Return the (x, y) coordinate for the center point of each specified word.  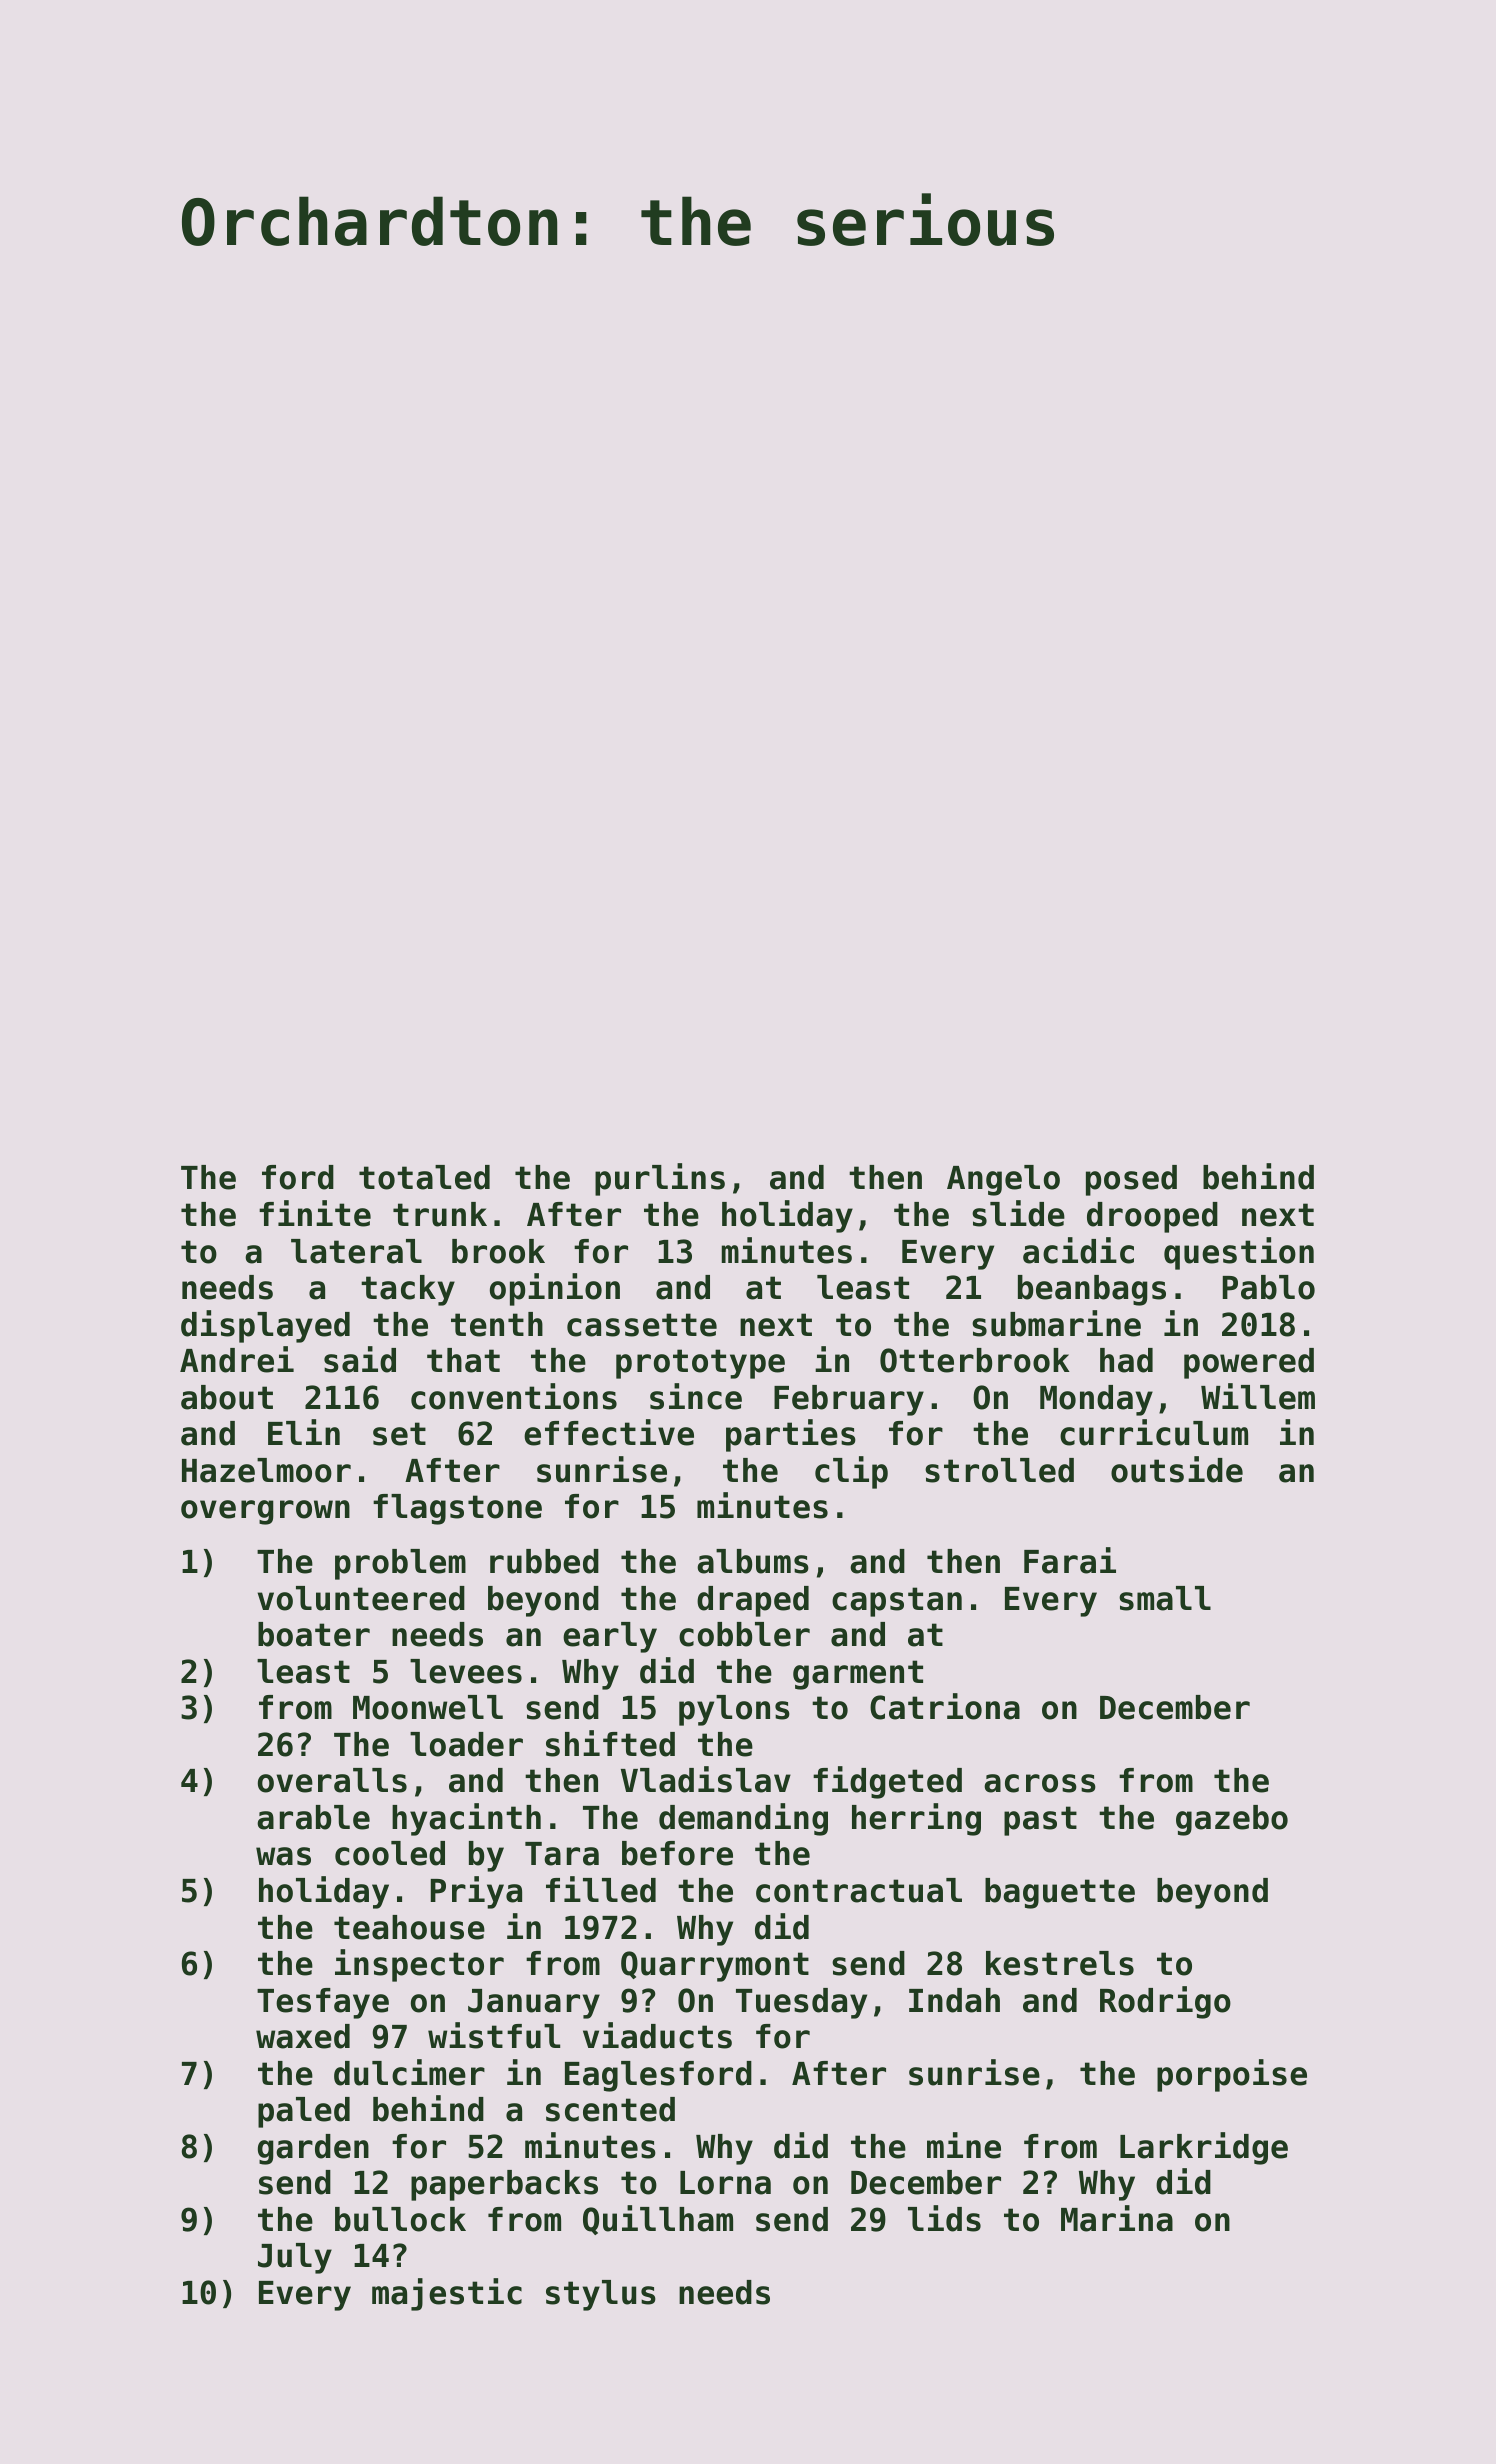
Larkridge (1204, 2148)
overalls (332, 1780)
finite (315, 1213)
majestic (447, 2294)
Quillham (658, 2220)
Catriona (945, 1706)
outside (1177, 1469)
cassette (642, 1325)
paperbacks (504, 2185)
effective (609, 1432)
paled (304, 2112)
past (1040, 1821)
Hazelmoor (266, 1470)
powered (1249, 1363)
